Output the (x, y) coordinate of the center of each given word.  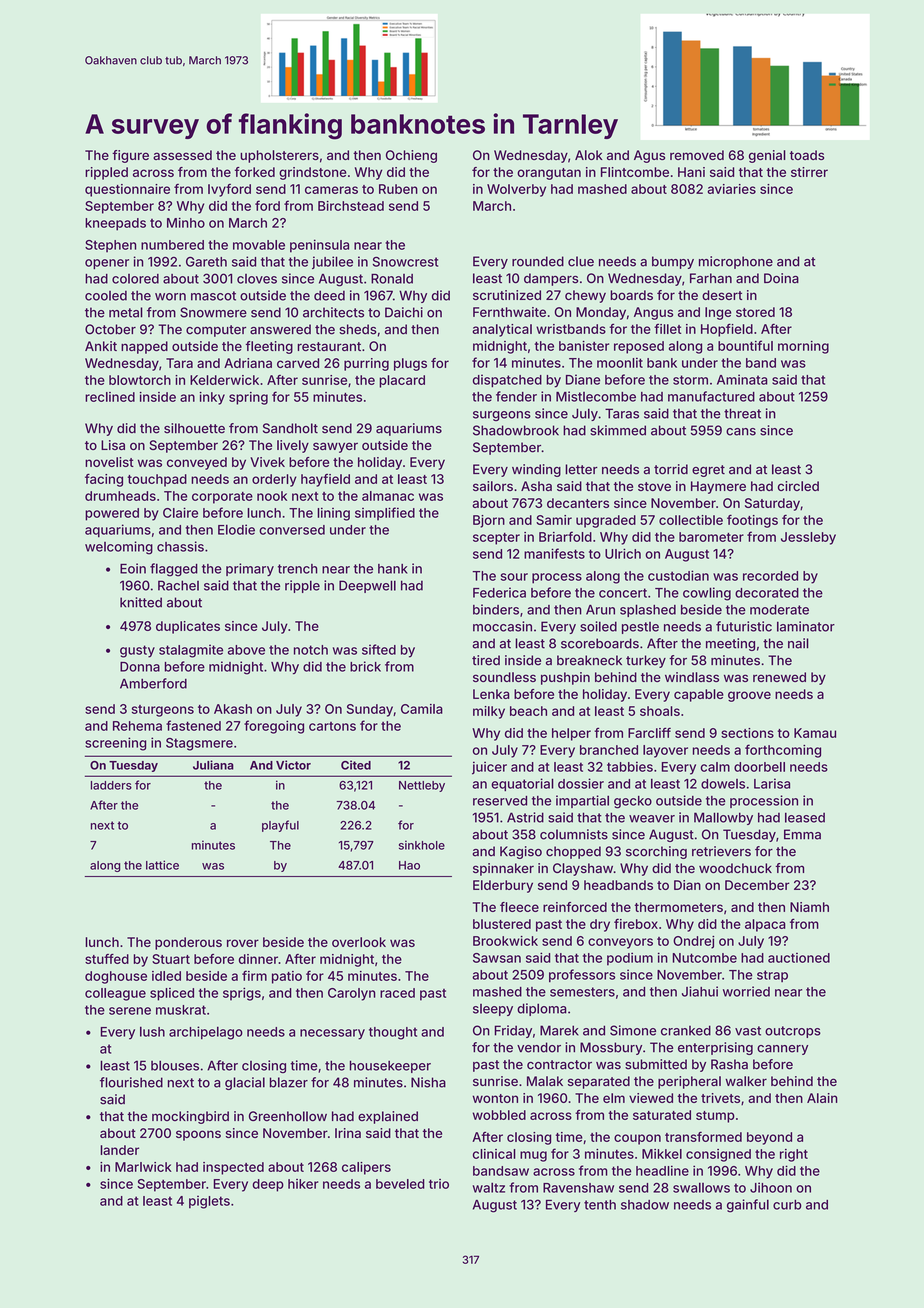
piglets (209, 1202)
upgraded (606, 521)
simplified (385, 514)
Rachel (178, 585)
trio (439, 1184)
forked (255, 172)
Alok (589, 155)
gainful (748, 1206)
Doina (781, 278)
